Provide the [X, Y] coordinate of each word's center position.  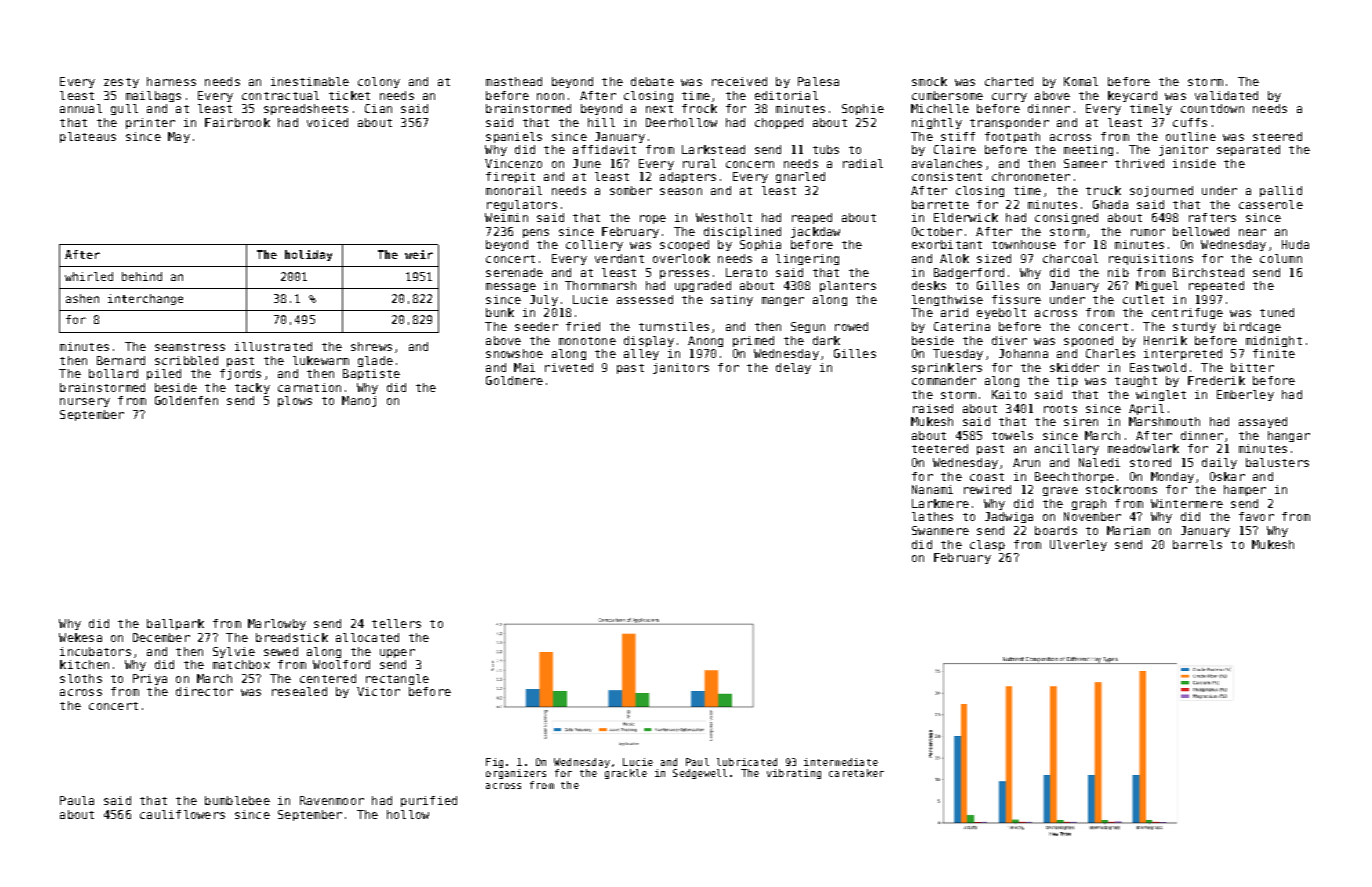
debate [652, 81]
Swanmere [940, 530]
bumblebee [237, 800]
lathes [932, 516]
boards [1056, 530]
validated [1226, 95]
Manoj [359, 401]
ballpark [175, 624]
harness [171, 81]
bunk [500, 312]
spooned [1088, 341]
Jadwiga [1009, 517]
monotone [587, 341]
